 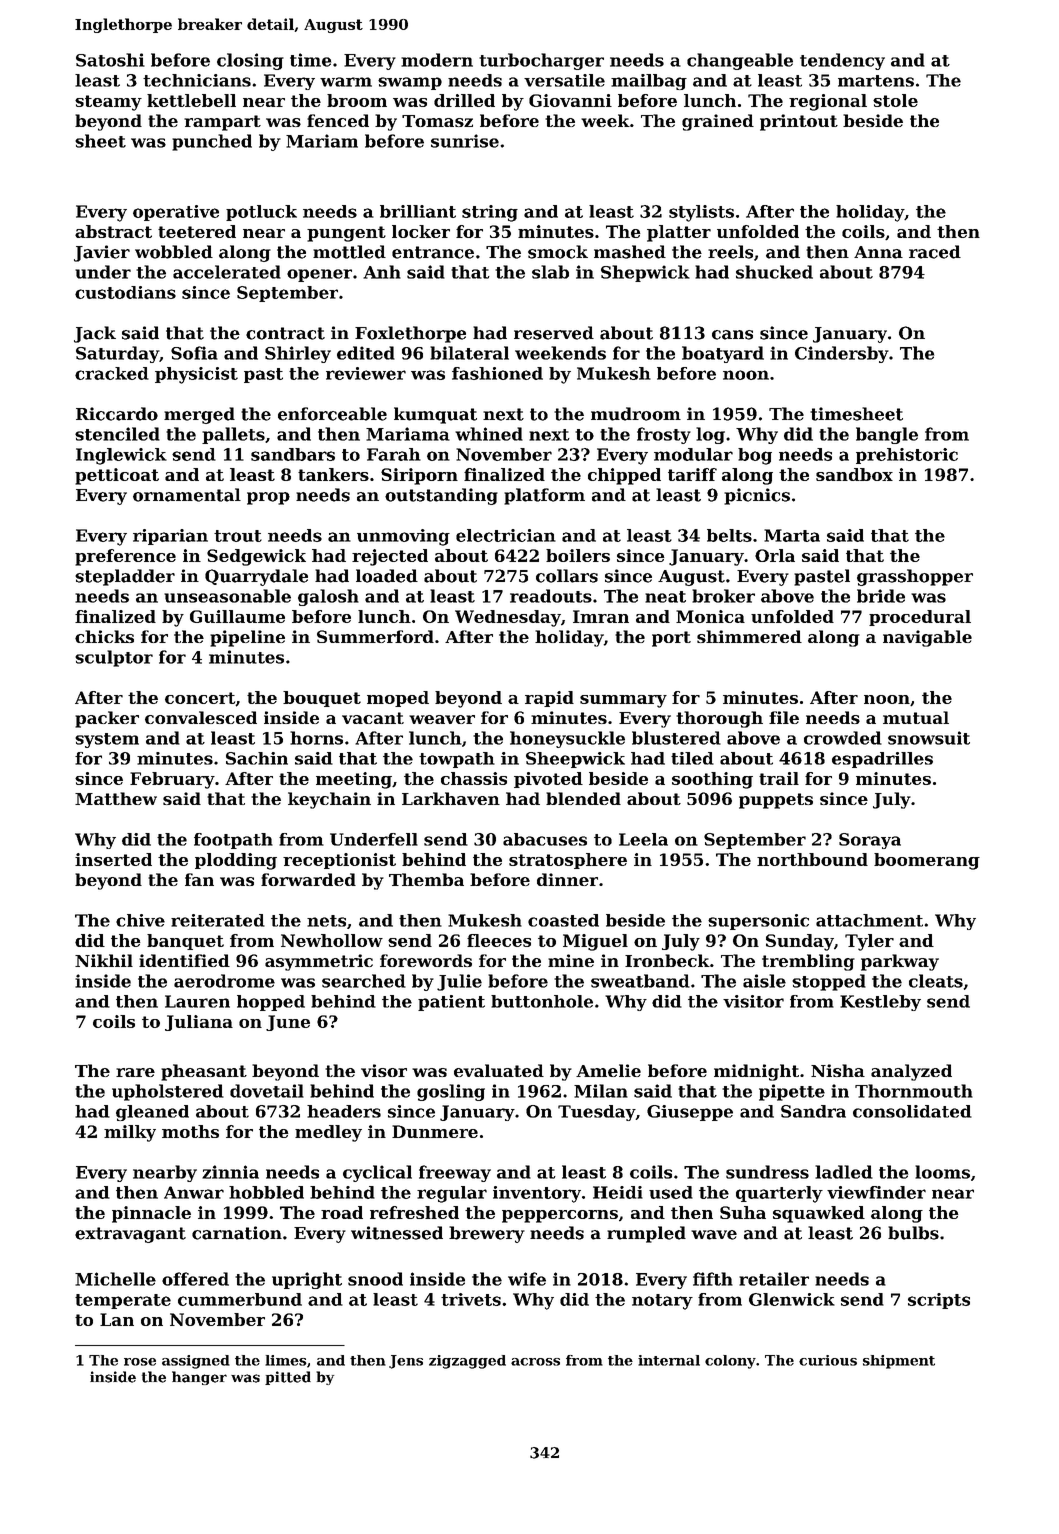 What do you see at coordinates (322, 699) in the screenshot?
I see `bouquet` at bounding box center [322, 699].
